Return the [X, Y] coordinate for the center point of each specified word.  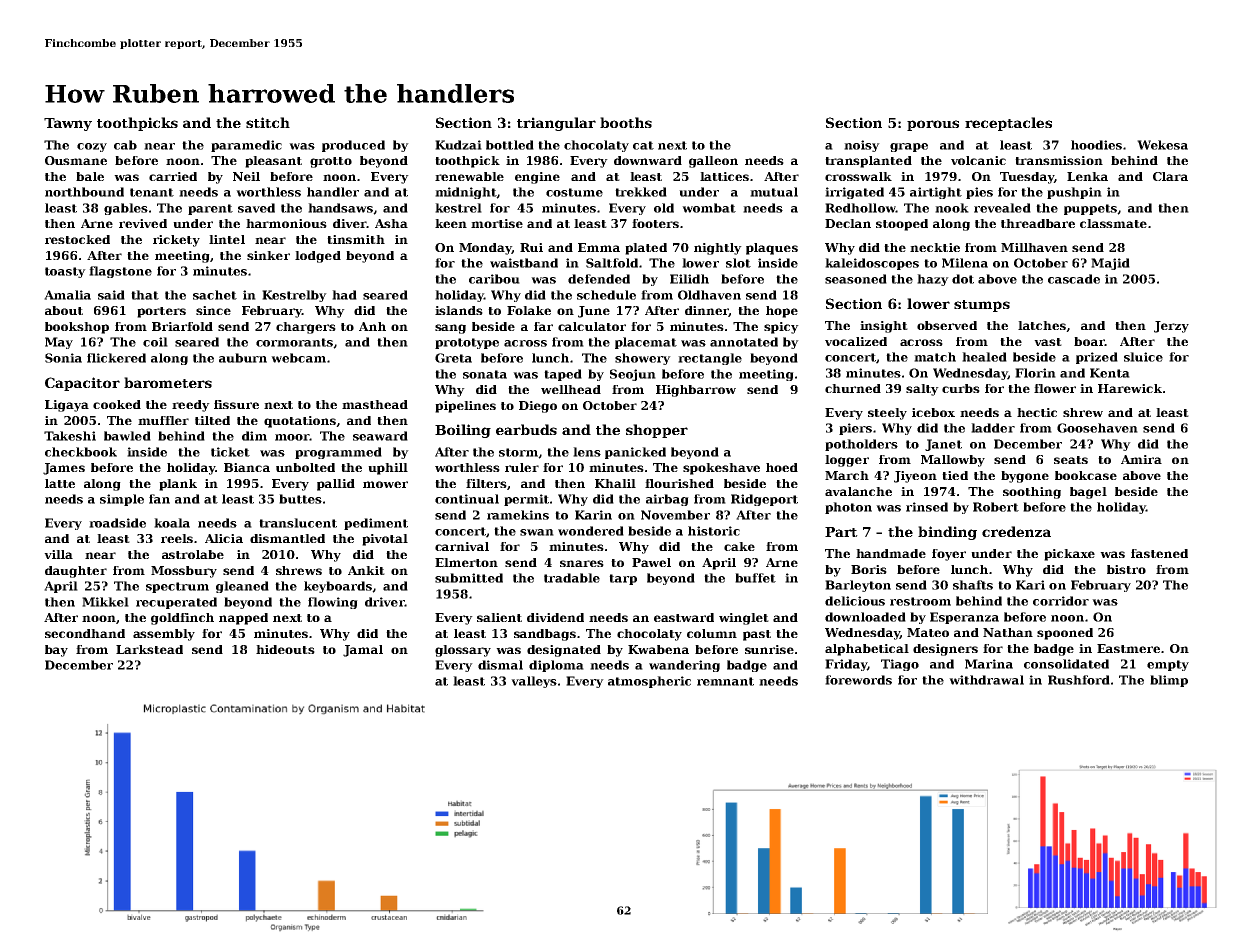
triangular [556, 124]
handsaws [340, 208]
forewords [858, 680]
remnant [725, 681]
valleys [534, 682]
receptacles [1008, 124]
